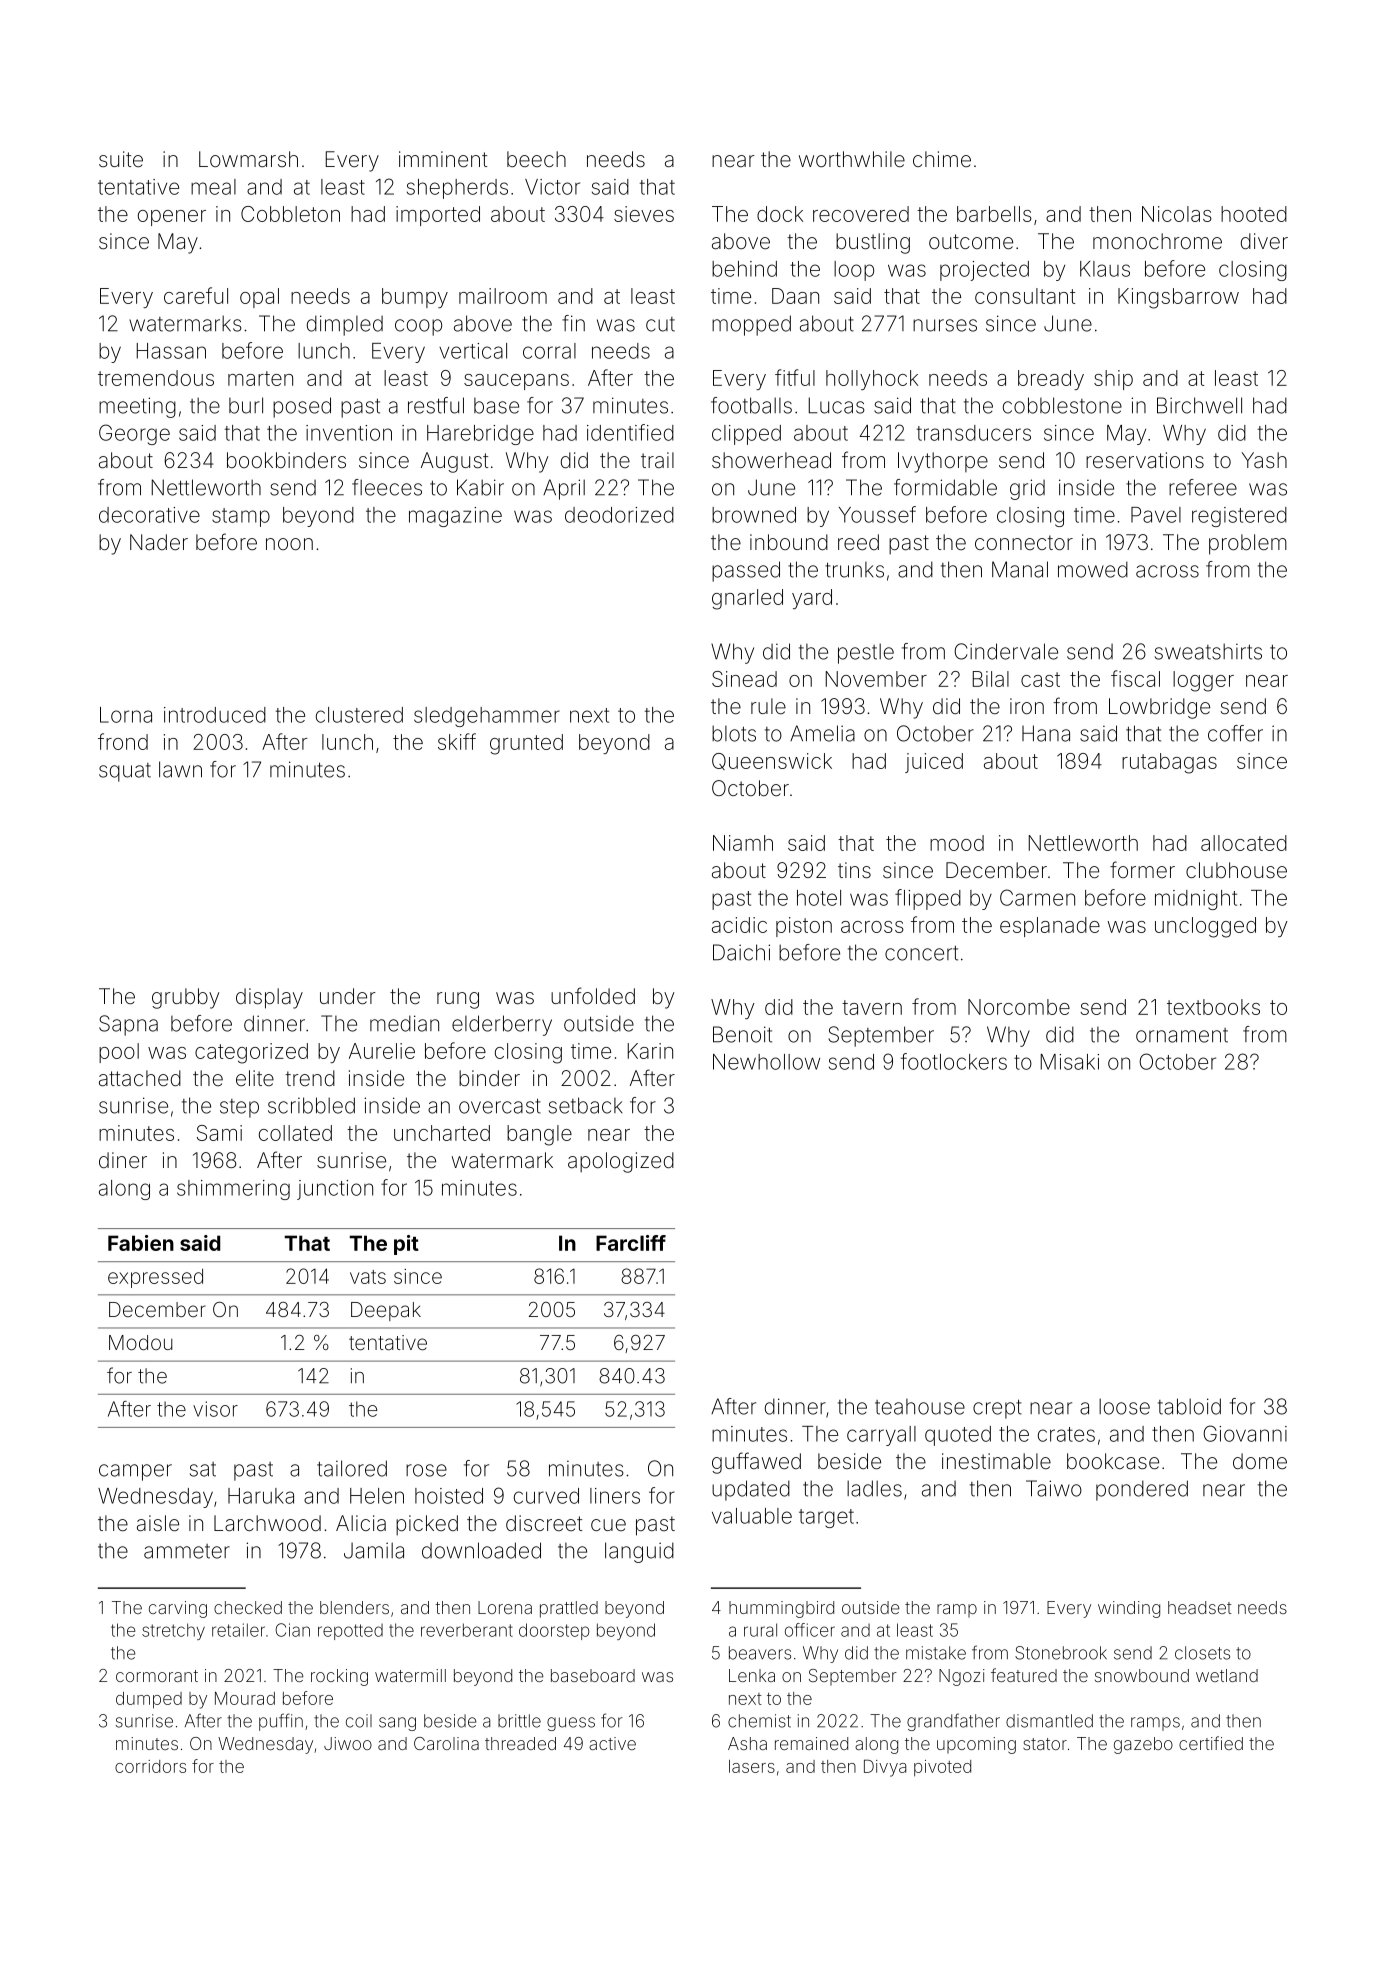 The width and height of the page is (1386, 1969). What do you see at coordinates (386, 1311) in the page?
I see `Deepak` at bounding box center [386, 1311].
